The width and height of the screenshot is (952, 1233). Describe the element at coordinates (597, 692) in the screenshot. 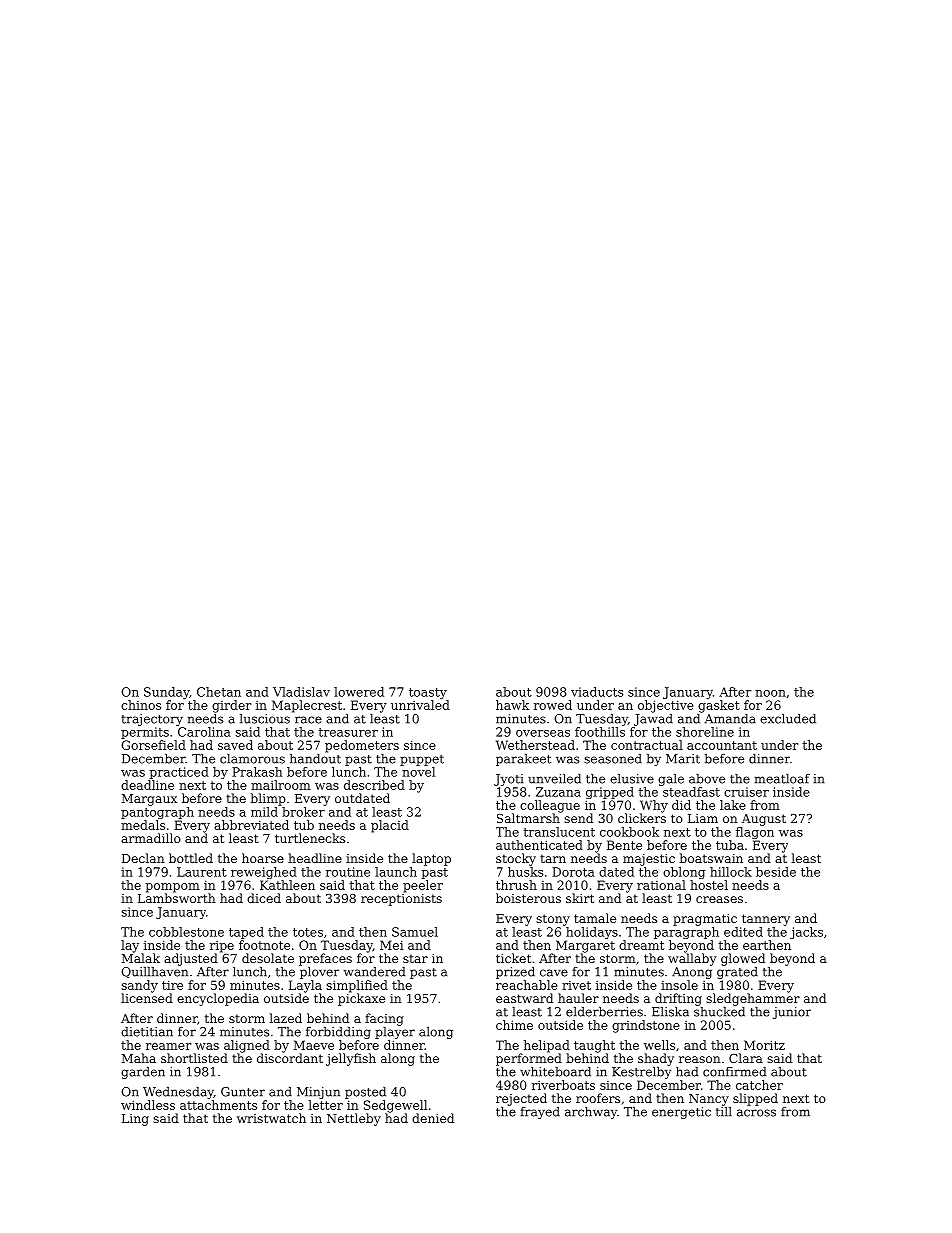

I see `viaducts` at that location.
